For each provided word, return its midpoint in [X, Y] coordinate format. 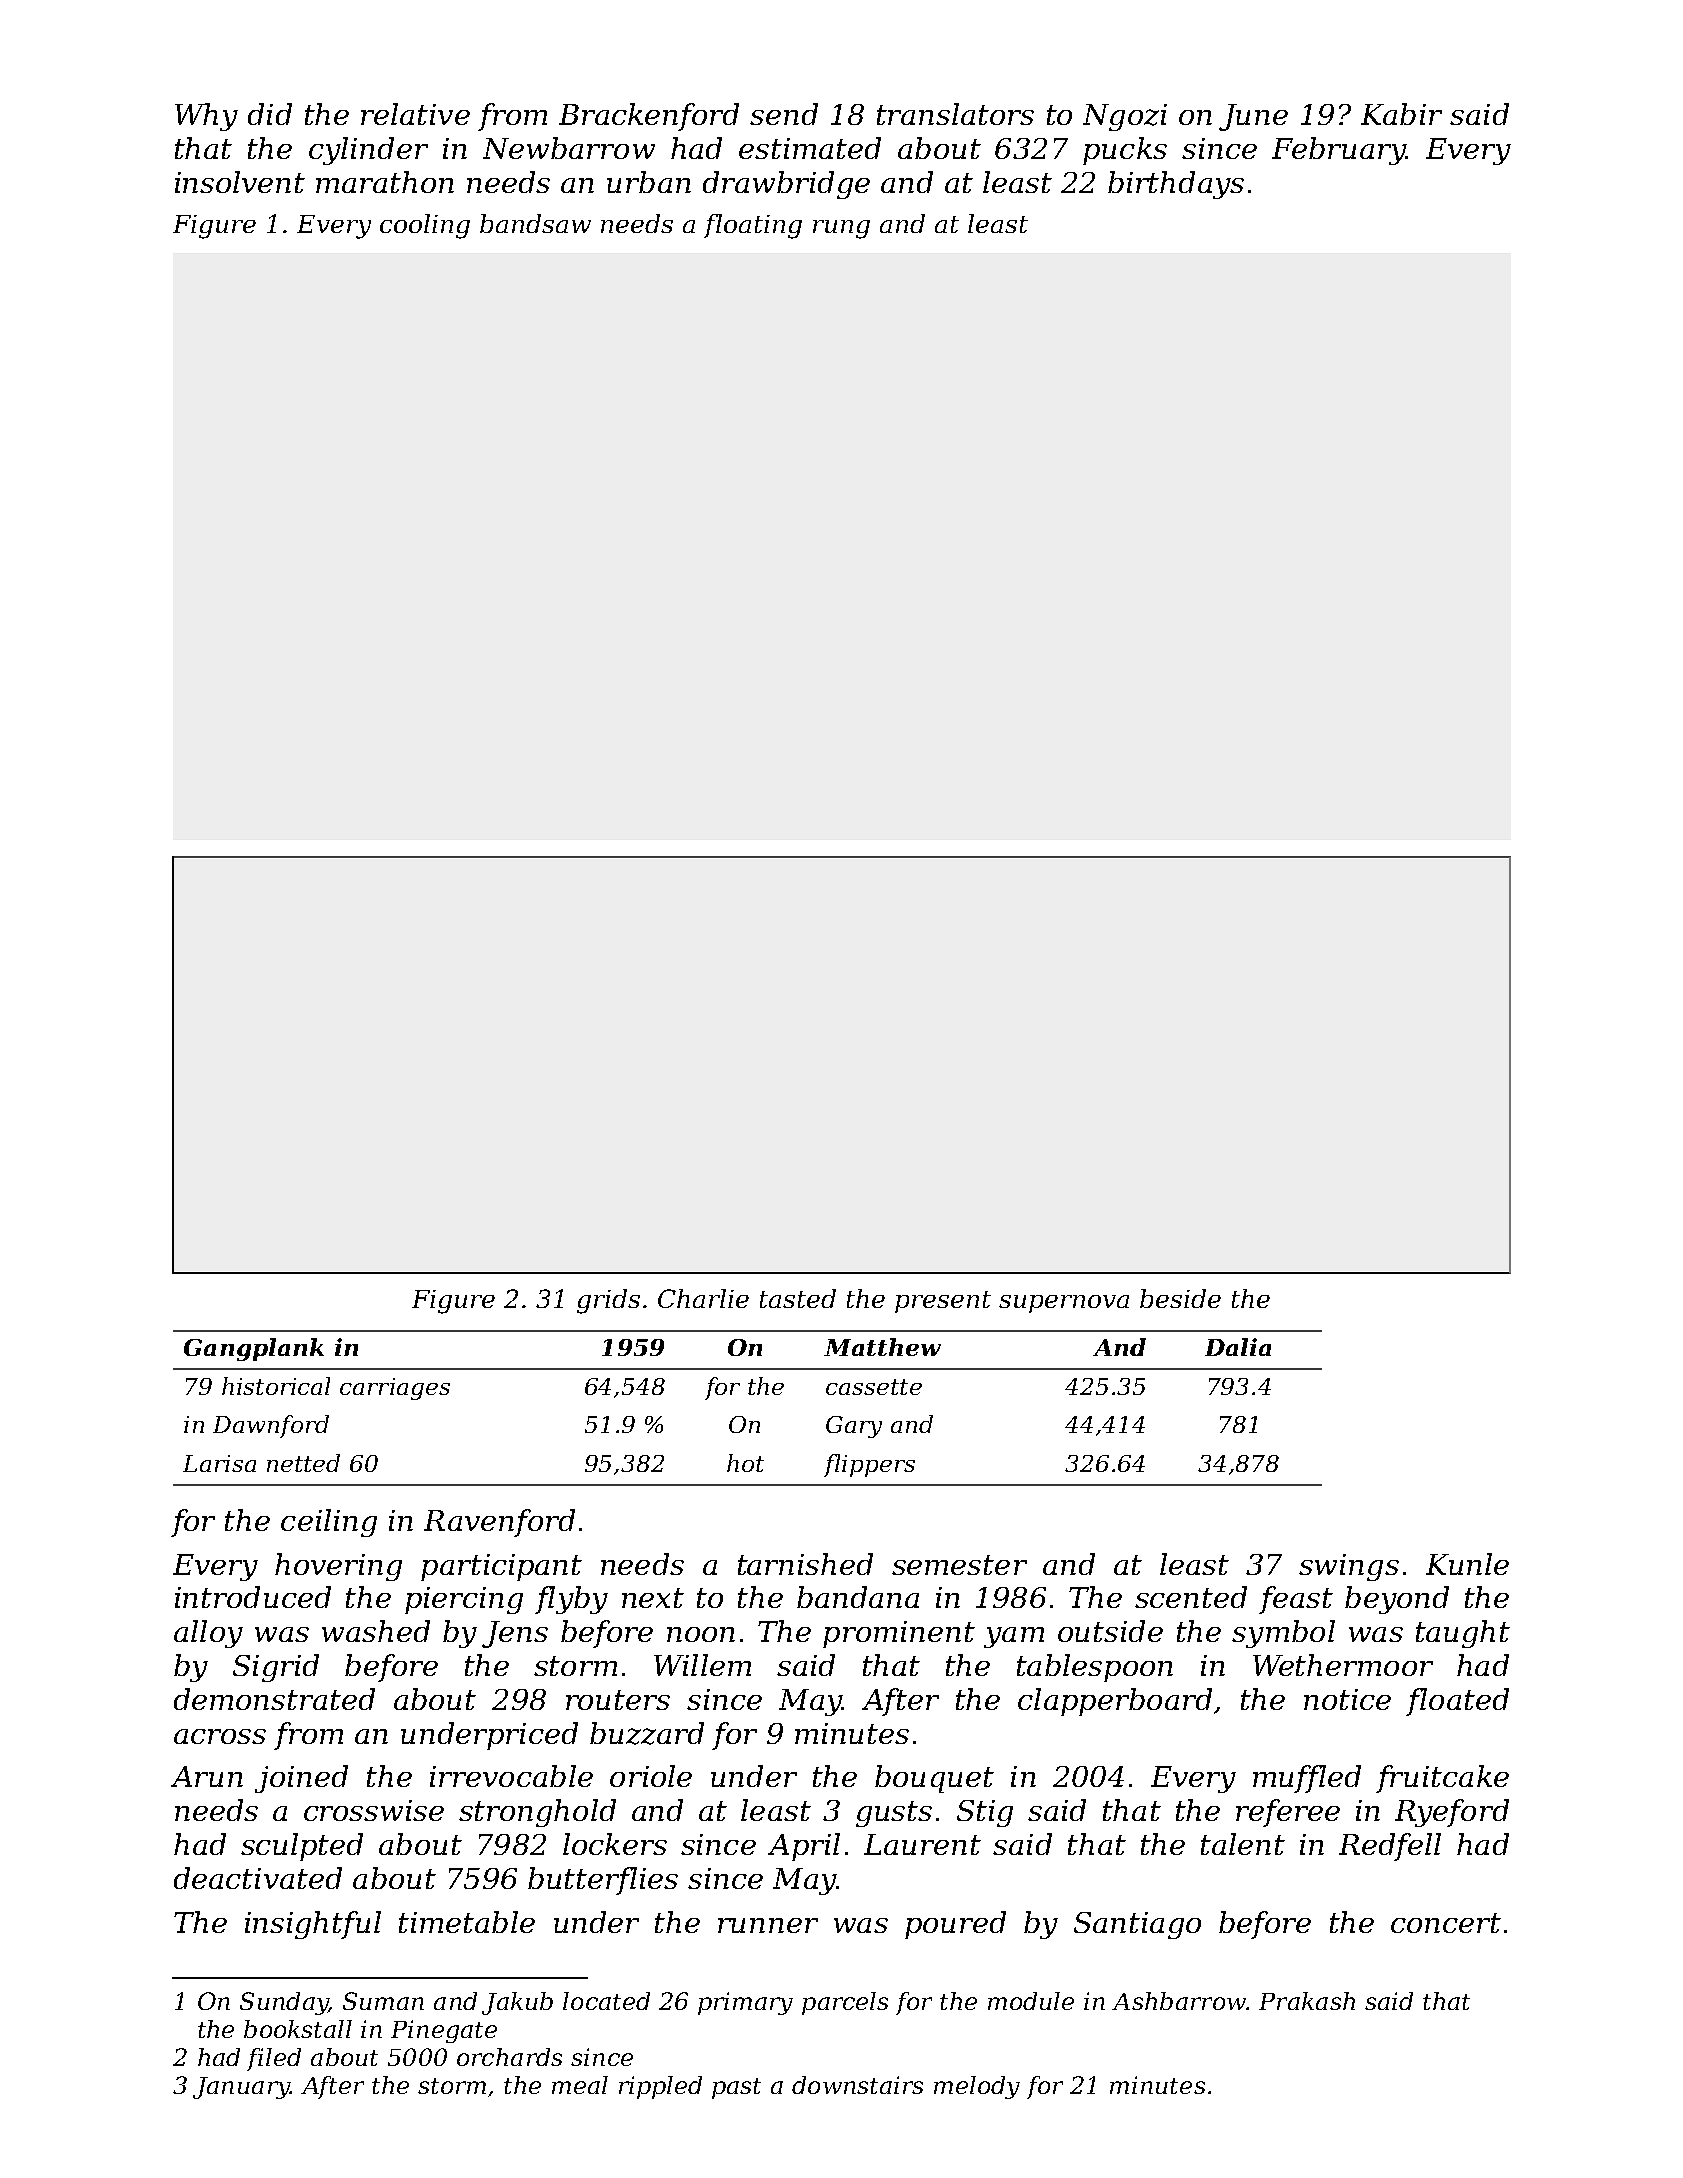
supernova [1064, 1304]
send [784, 114]
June [1253, 117]
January [241, 2088]
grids [608, 1301]
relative [415, 114]
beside [1180, 1298]
